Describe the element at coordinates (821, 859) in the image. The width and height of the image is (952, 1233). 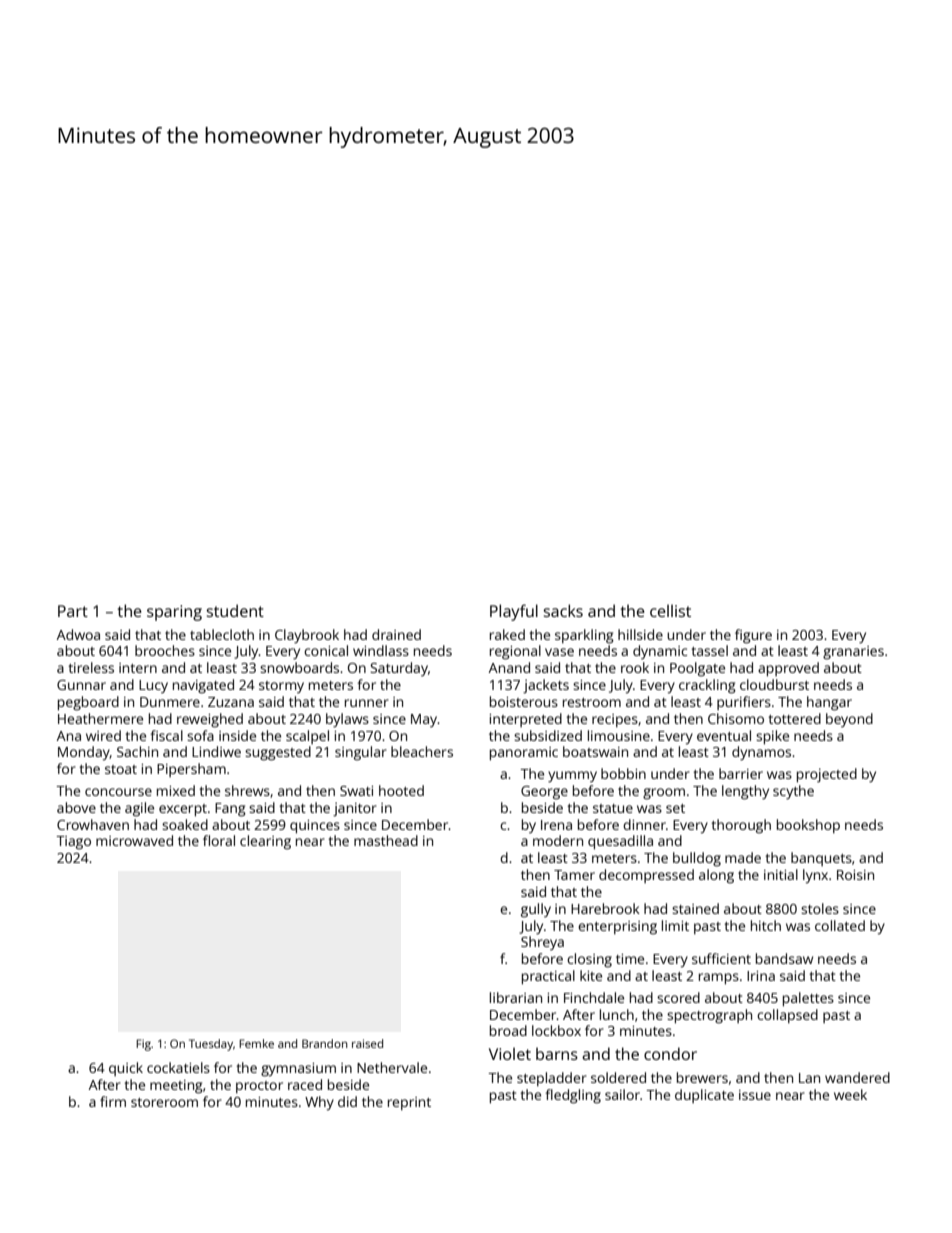
I see `banquets` at that location.
